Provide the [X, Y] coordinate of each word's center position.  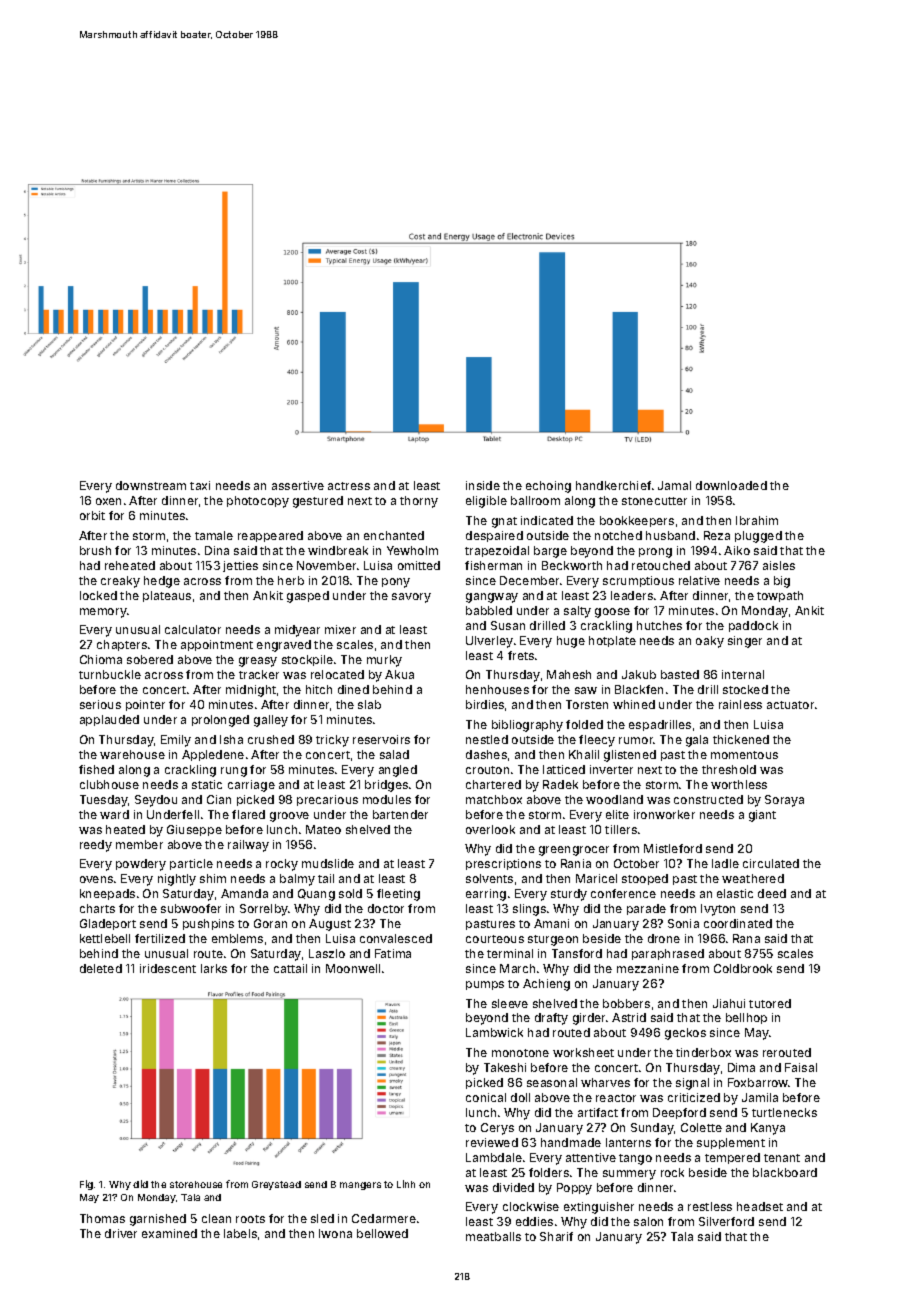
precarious [327, 800]
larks [214, 968]
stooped [645, 879]
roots [250, 1219]
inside [483, 485]
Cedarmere [384, 1218]
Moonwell [353, 968]
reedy [96, 846]
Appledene [213, 755]
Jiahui [729, 1003]
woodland [614, 799]
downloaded [731, 485]
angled [398, 771]
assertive [298, 485]
